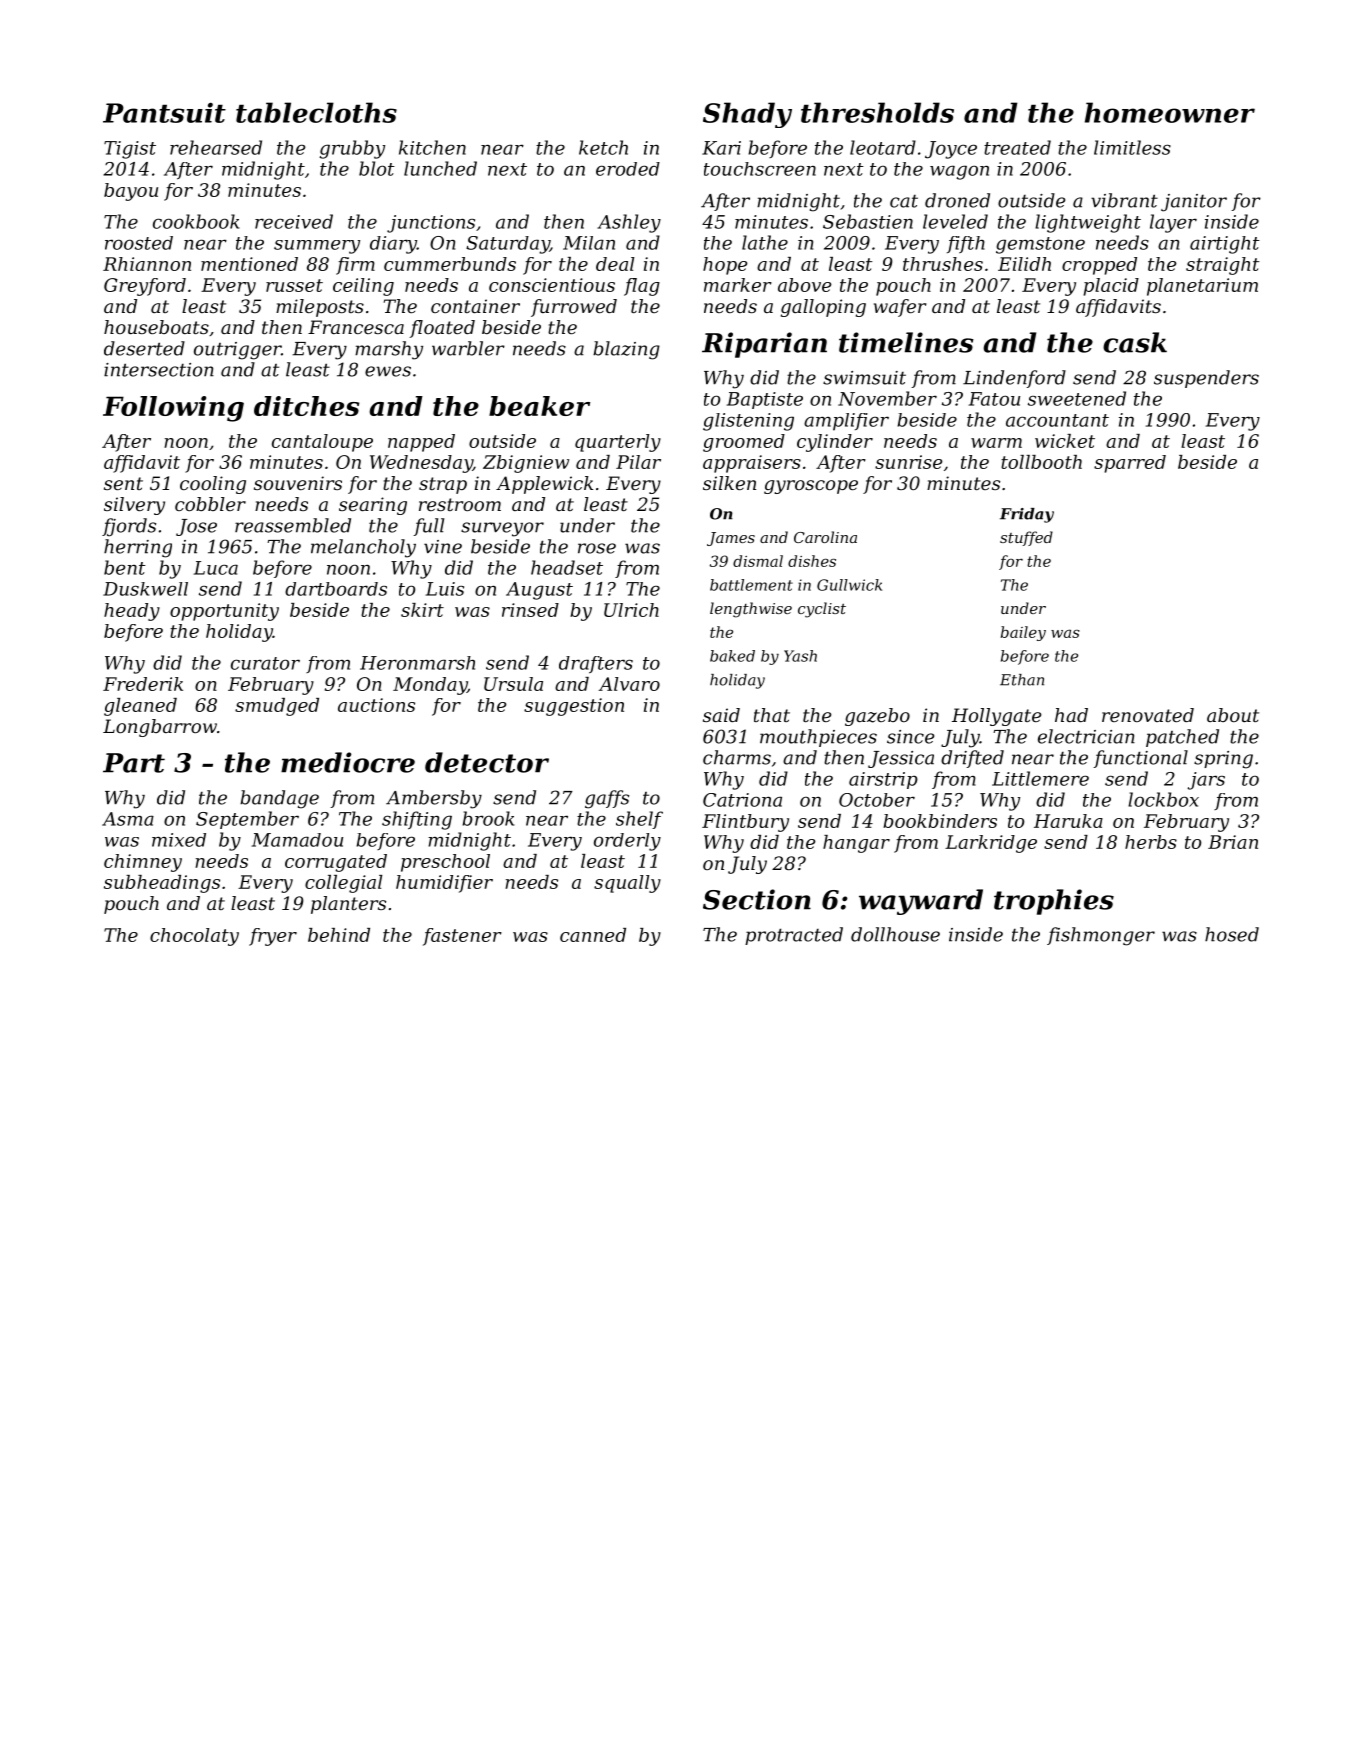 The width and height of the screenshot is (1363, 1764). What do you see at coordinates (145, 287) in the screenshot?
I see `Greyford` at bounding box center [145, 287].
